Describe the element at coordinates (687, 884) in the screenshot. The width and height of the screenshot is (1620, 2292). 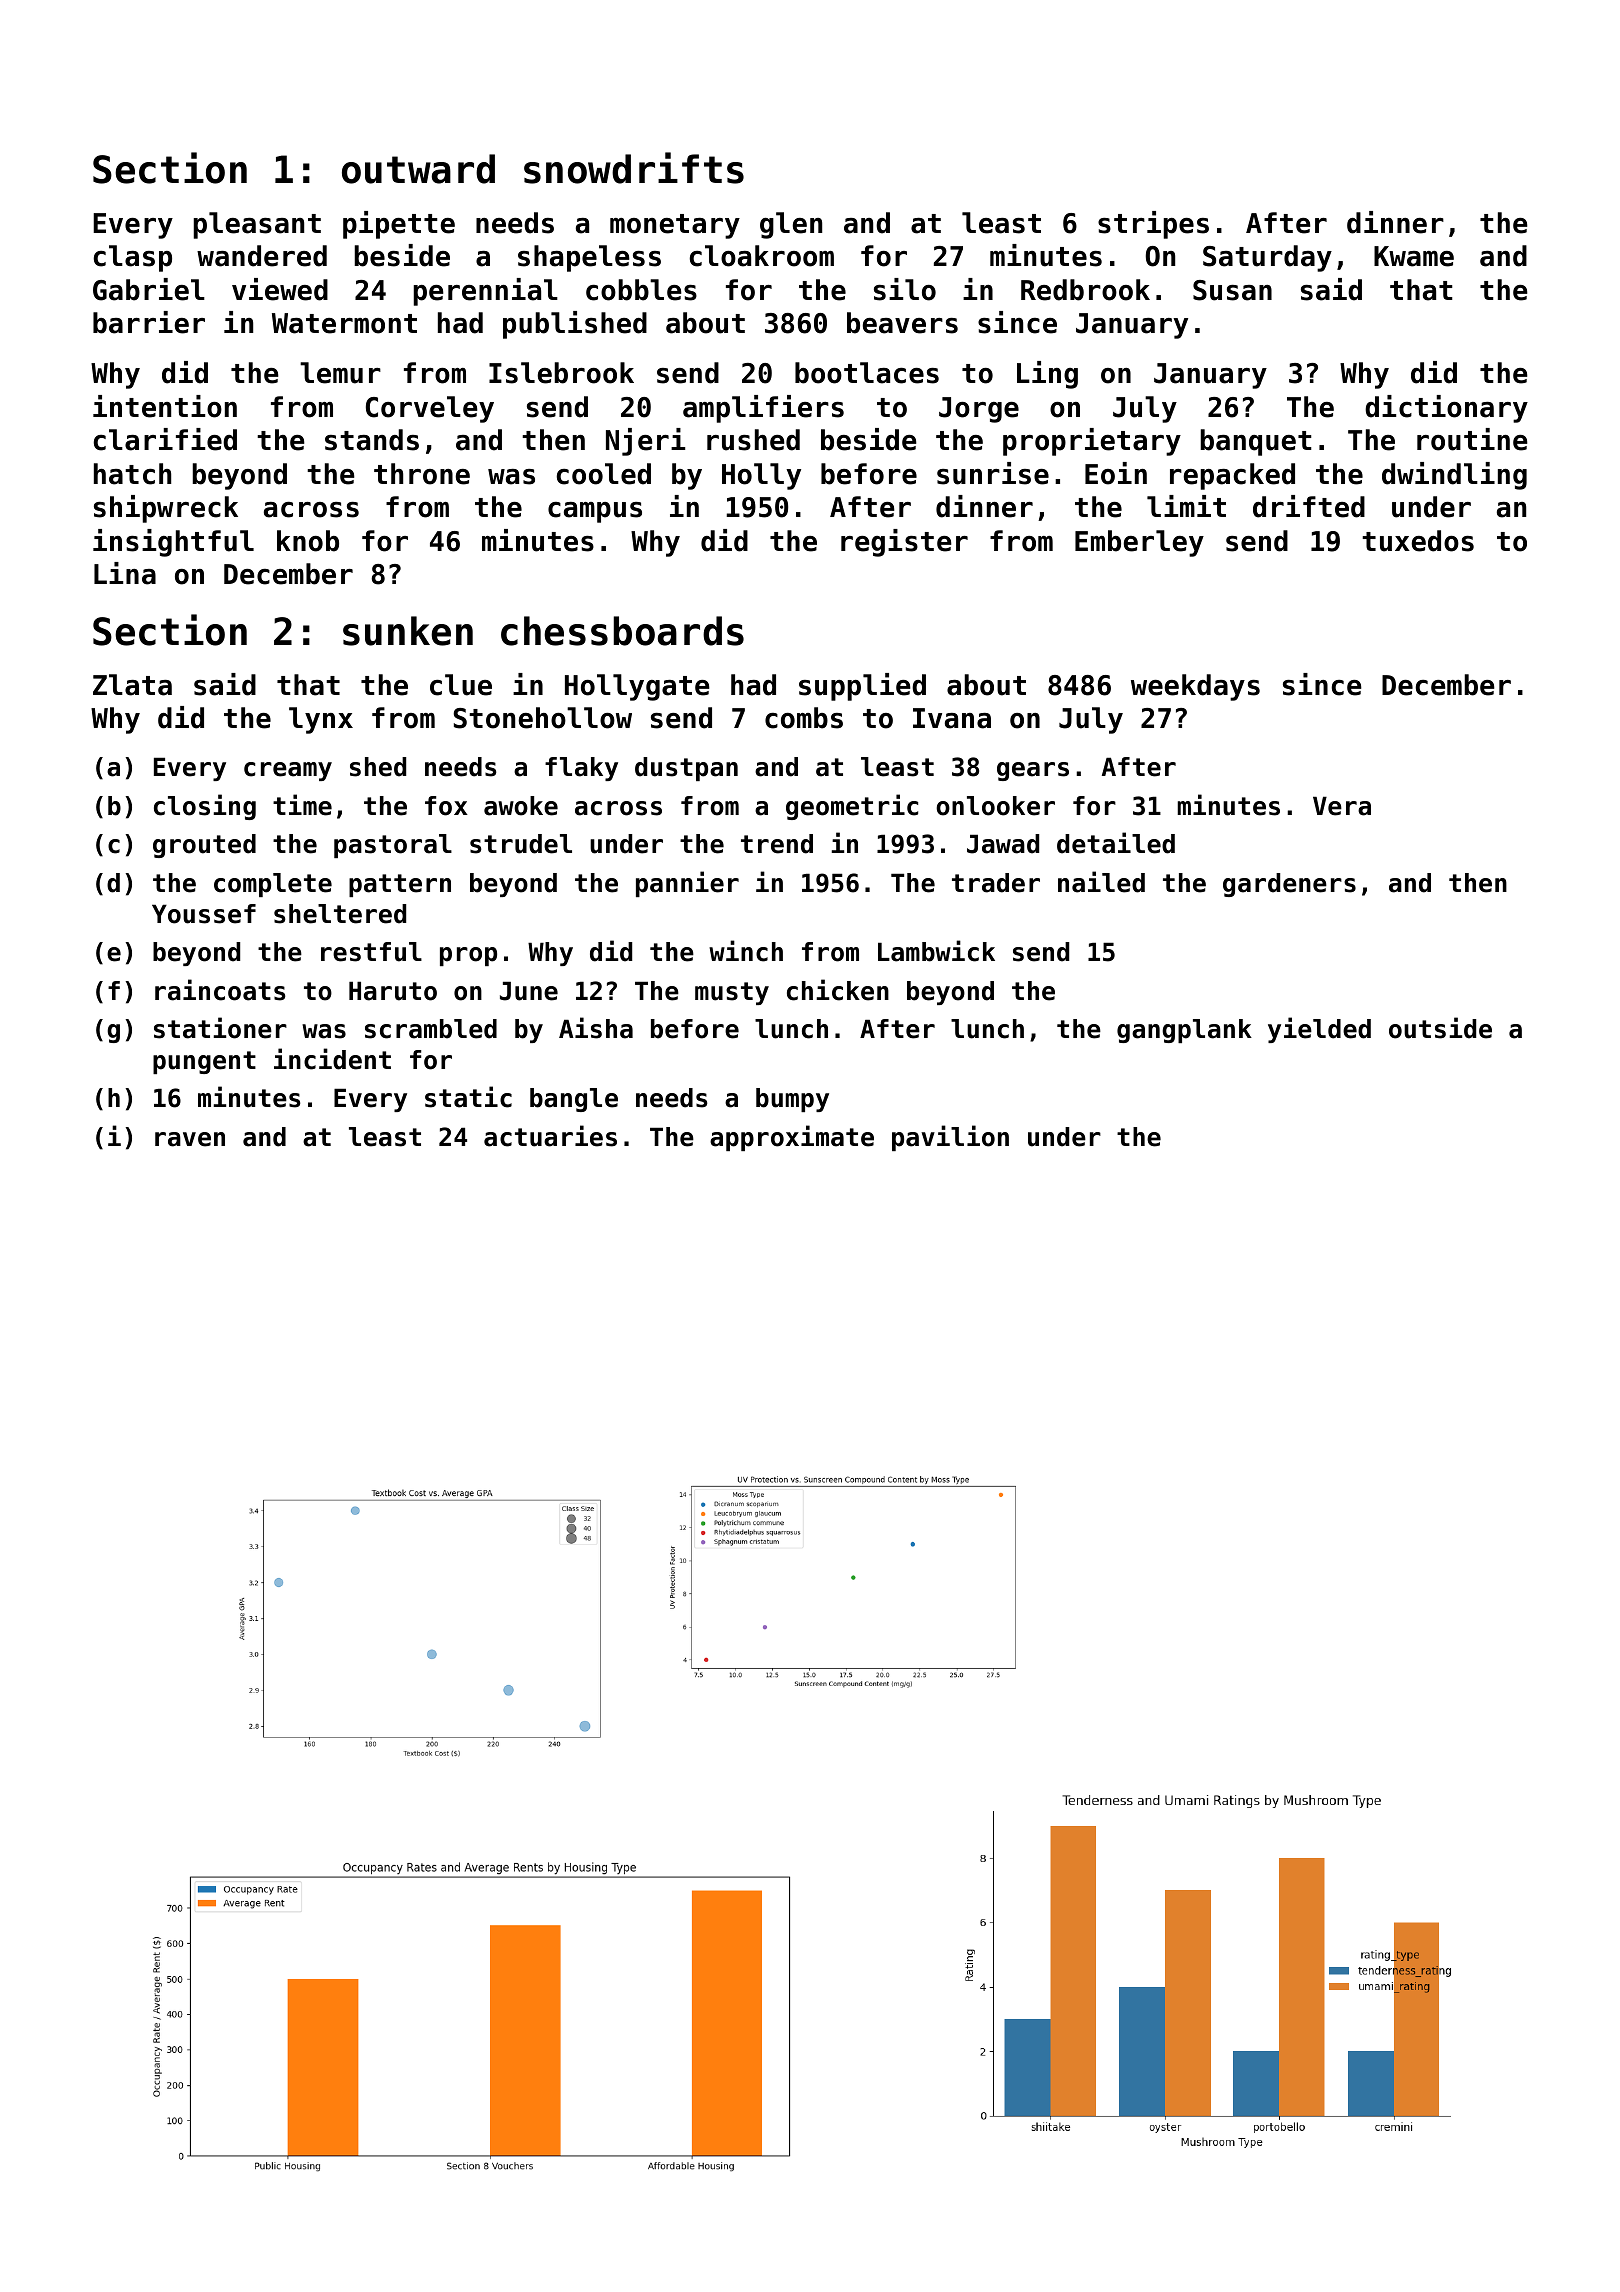
I see `pannier` at that location.
